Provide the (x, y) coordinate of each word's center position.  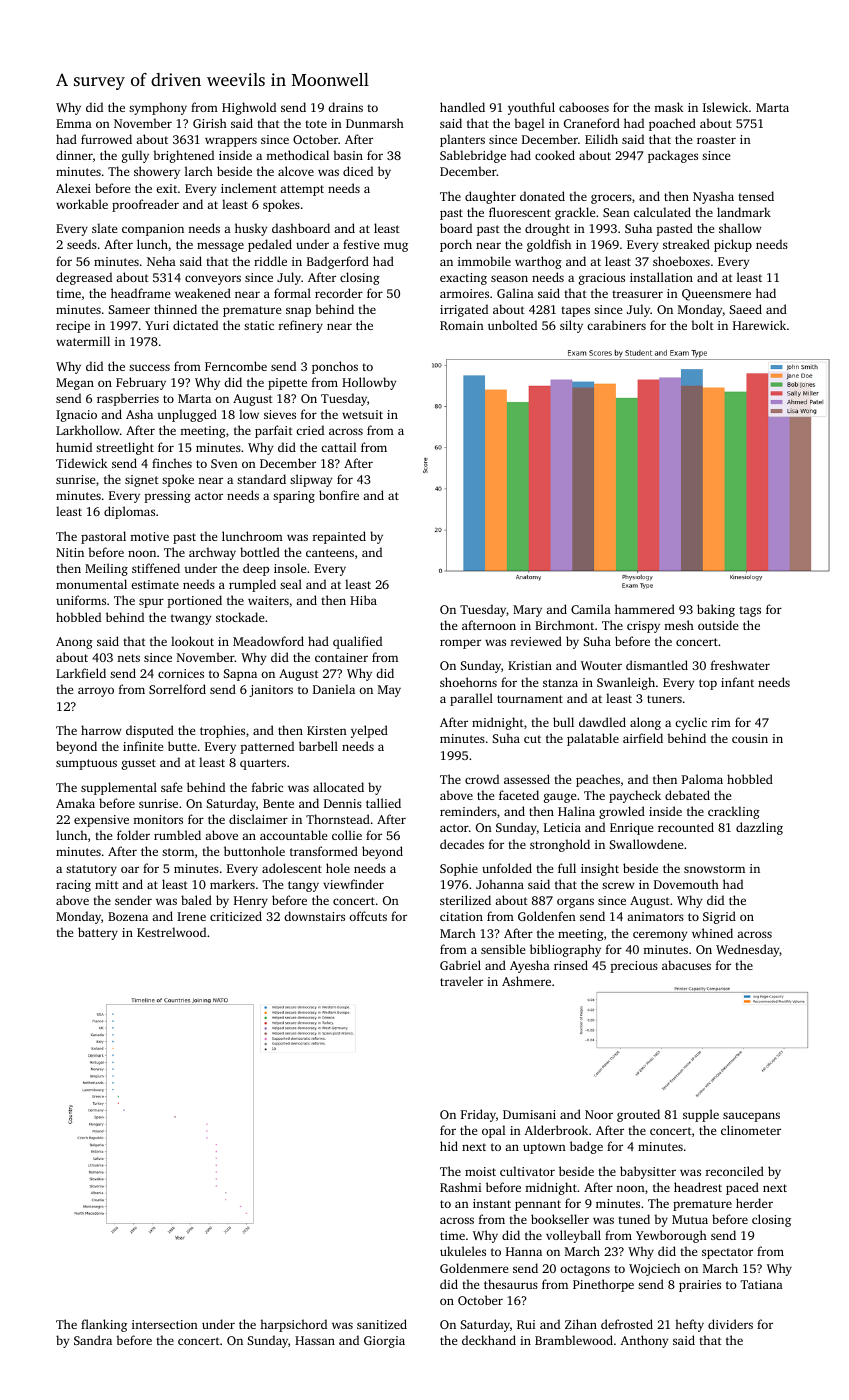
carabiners (616, 325)
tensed (756, 196)
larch (199, 171)
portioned (194, 601)
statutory (91, 870)
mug (396, 247)
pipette (287, 384)
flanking (104, 1325)
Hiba (363, 600)
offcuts (368, 916)
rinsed (571, 965)
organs (575, 903)
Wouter (601, 665)
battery (98, 933)
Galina (515, 293)
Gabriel (460, 965)
